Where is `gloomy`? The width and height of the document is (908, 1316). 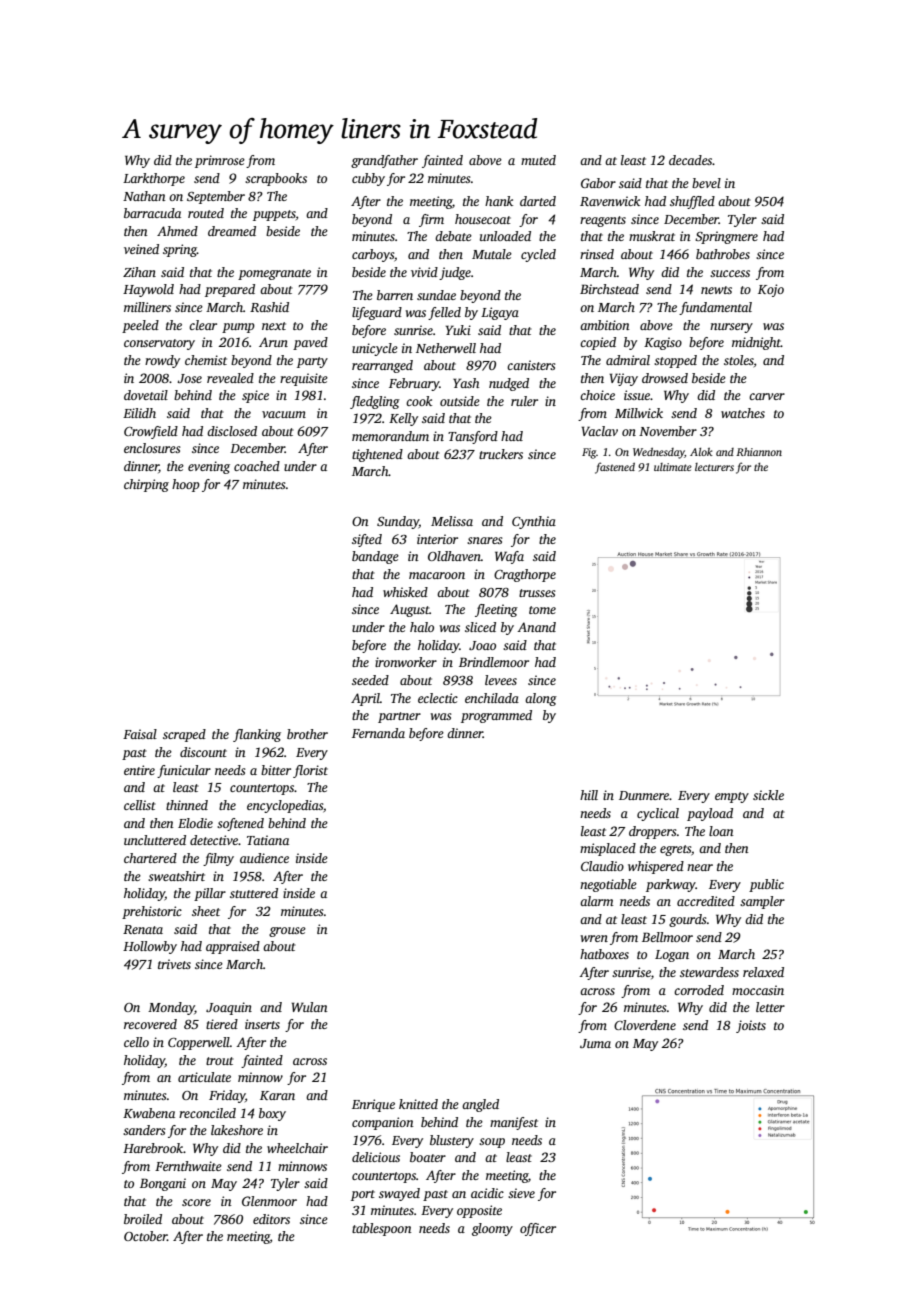
gloomy is located at coordinates (492, 1229).
